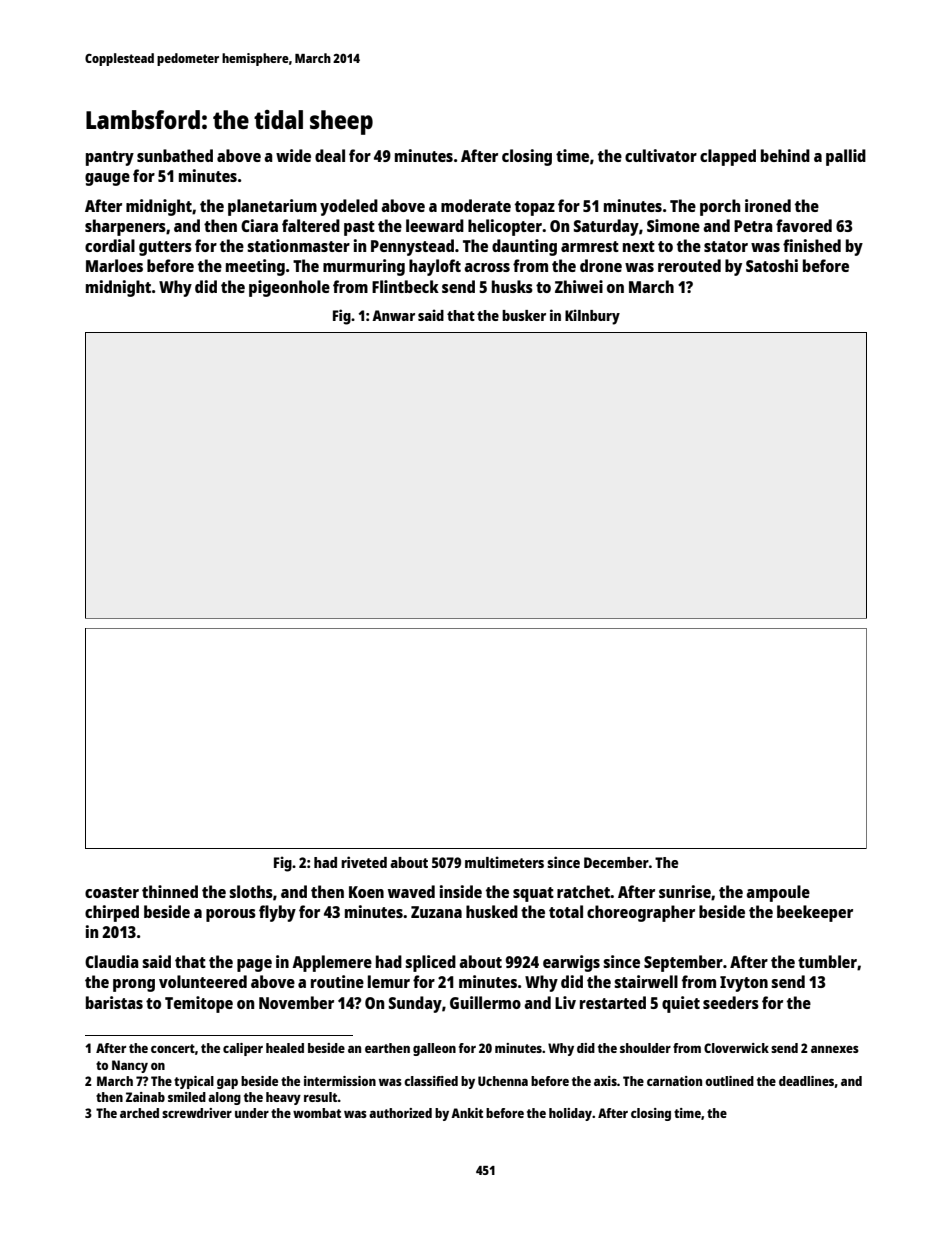 This screenshot has width=952, height=1233. I want to click on rerouted, so click(689, 265).
